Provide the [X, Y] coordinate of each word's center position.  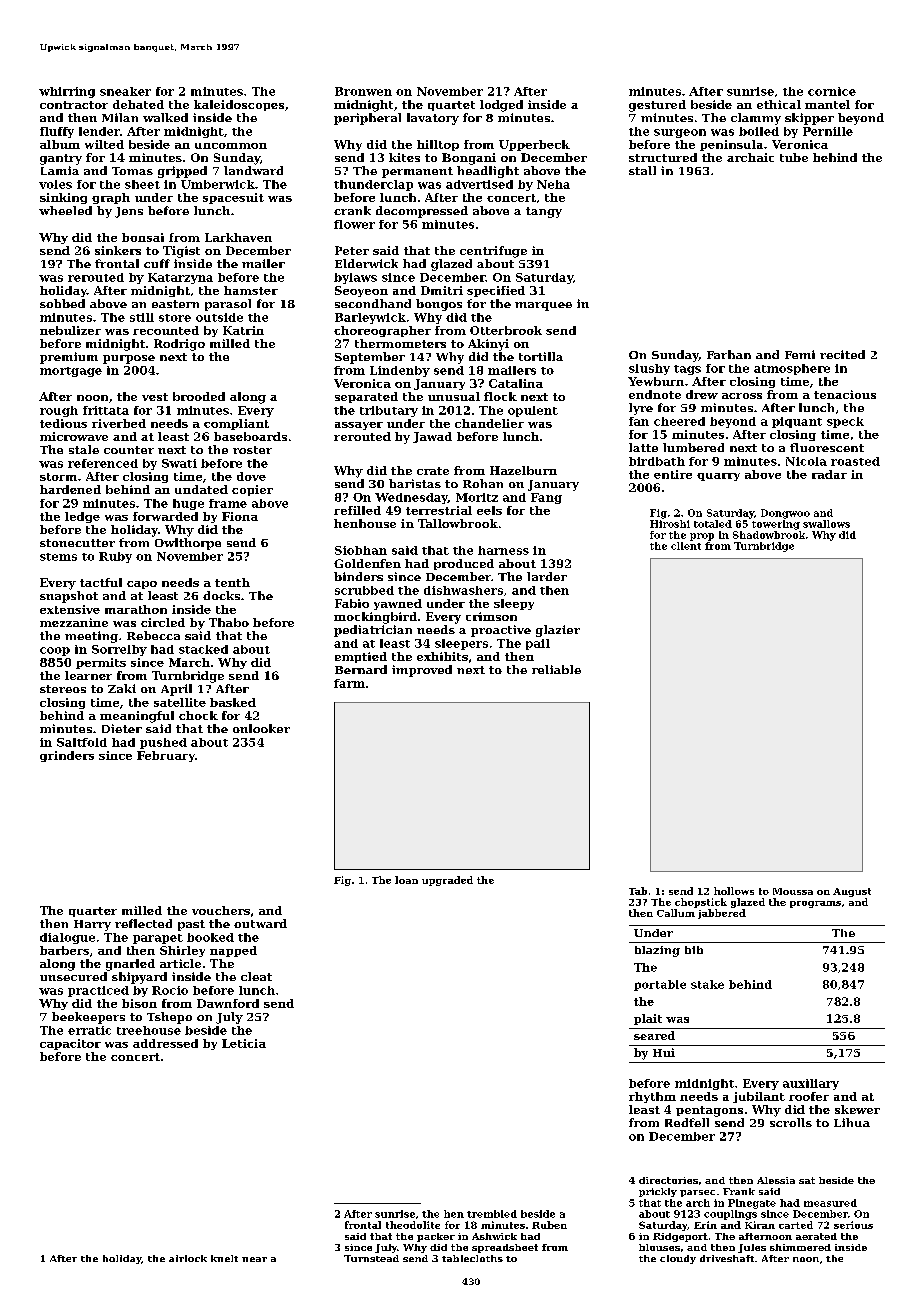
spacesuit [233, 198]
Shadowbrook [769, 535]
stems [58, 557]
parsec [697, 1193]
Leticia [244, 1043]
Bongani [469, 159]
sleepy [514, 604]
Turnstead [371, 1258]
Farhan [729, 354]
